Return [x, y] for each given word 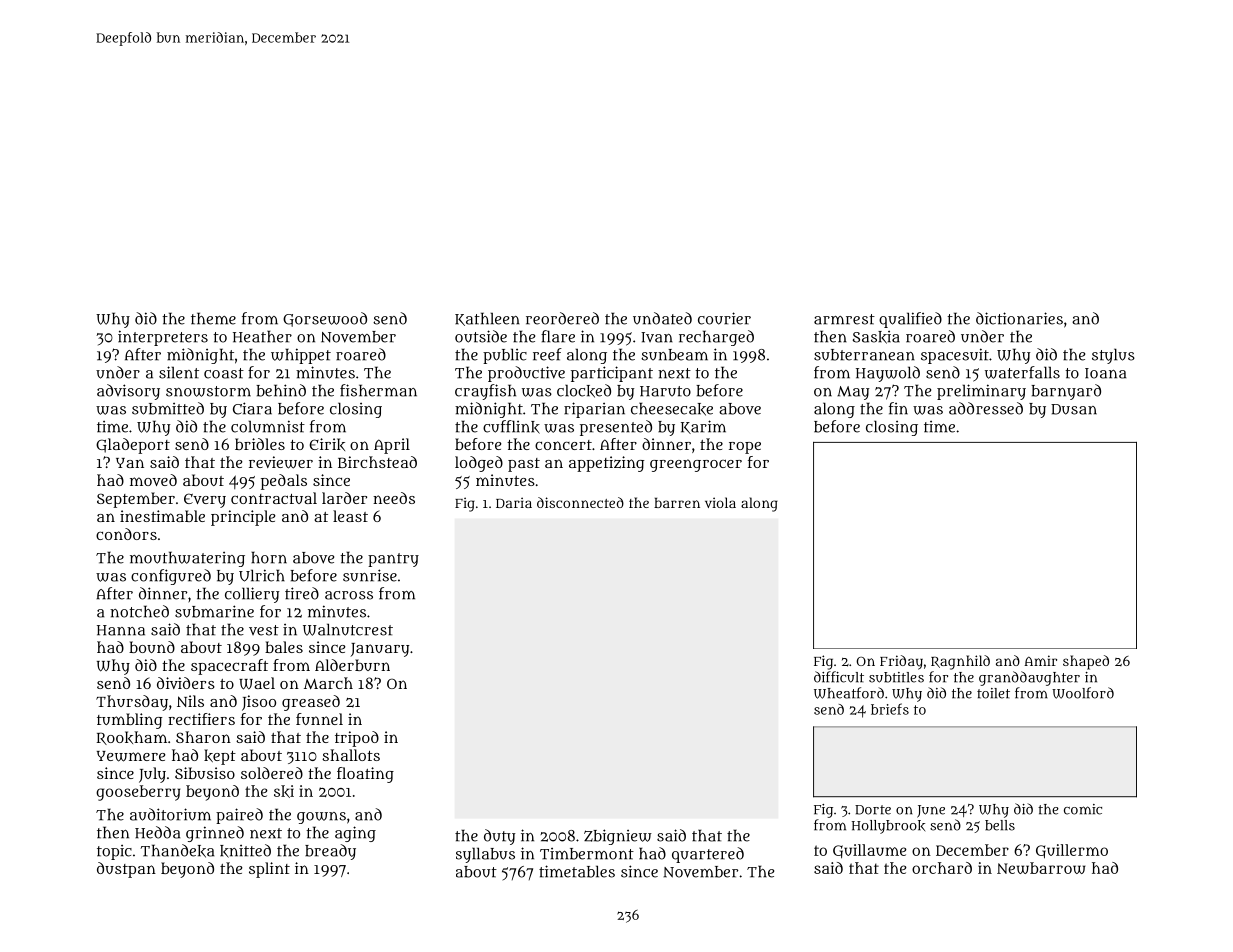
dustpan [126, 870]
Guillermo [1072, 851]
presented [616, 428]
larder [344, 498]
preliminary [981, 392]
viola [720, 502]
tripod [357, 739]
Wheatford [849, 693]
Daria [514, 502]
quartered [708, 855]
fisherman [378, 390]
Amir [1040, 660]
